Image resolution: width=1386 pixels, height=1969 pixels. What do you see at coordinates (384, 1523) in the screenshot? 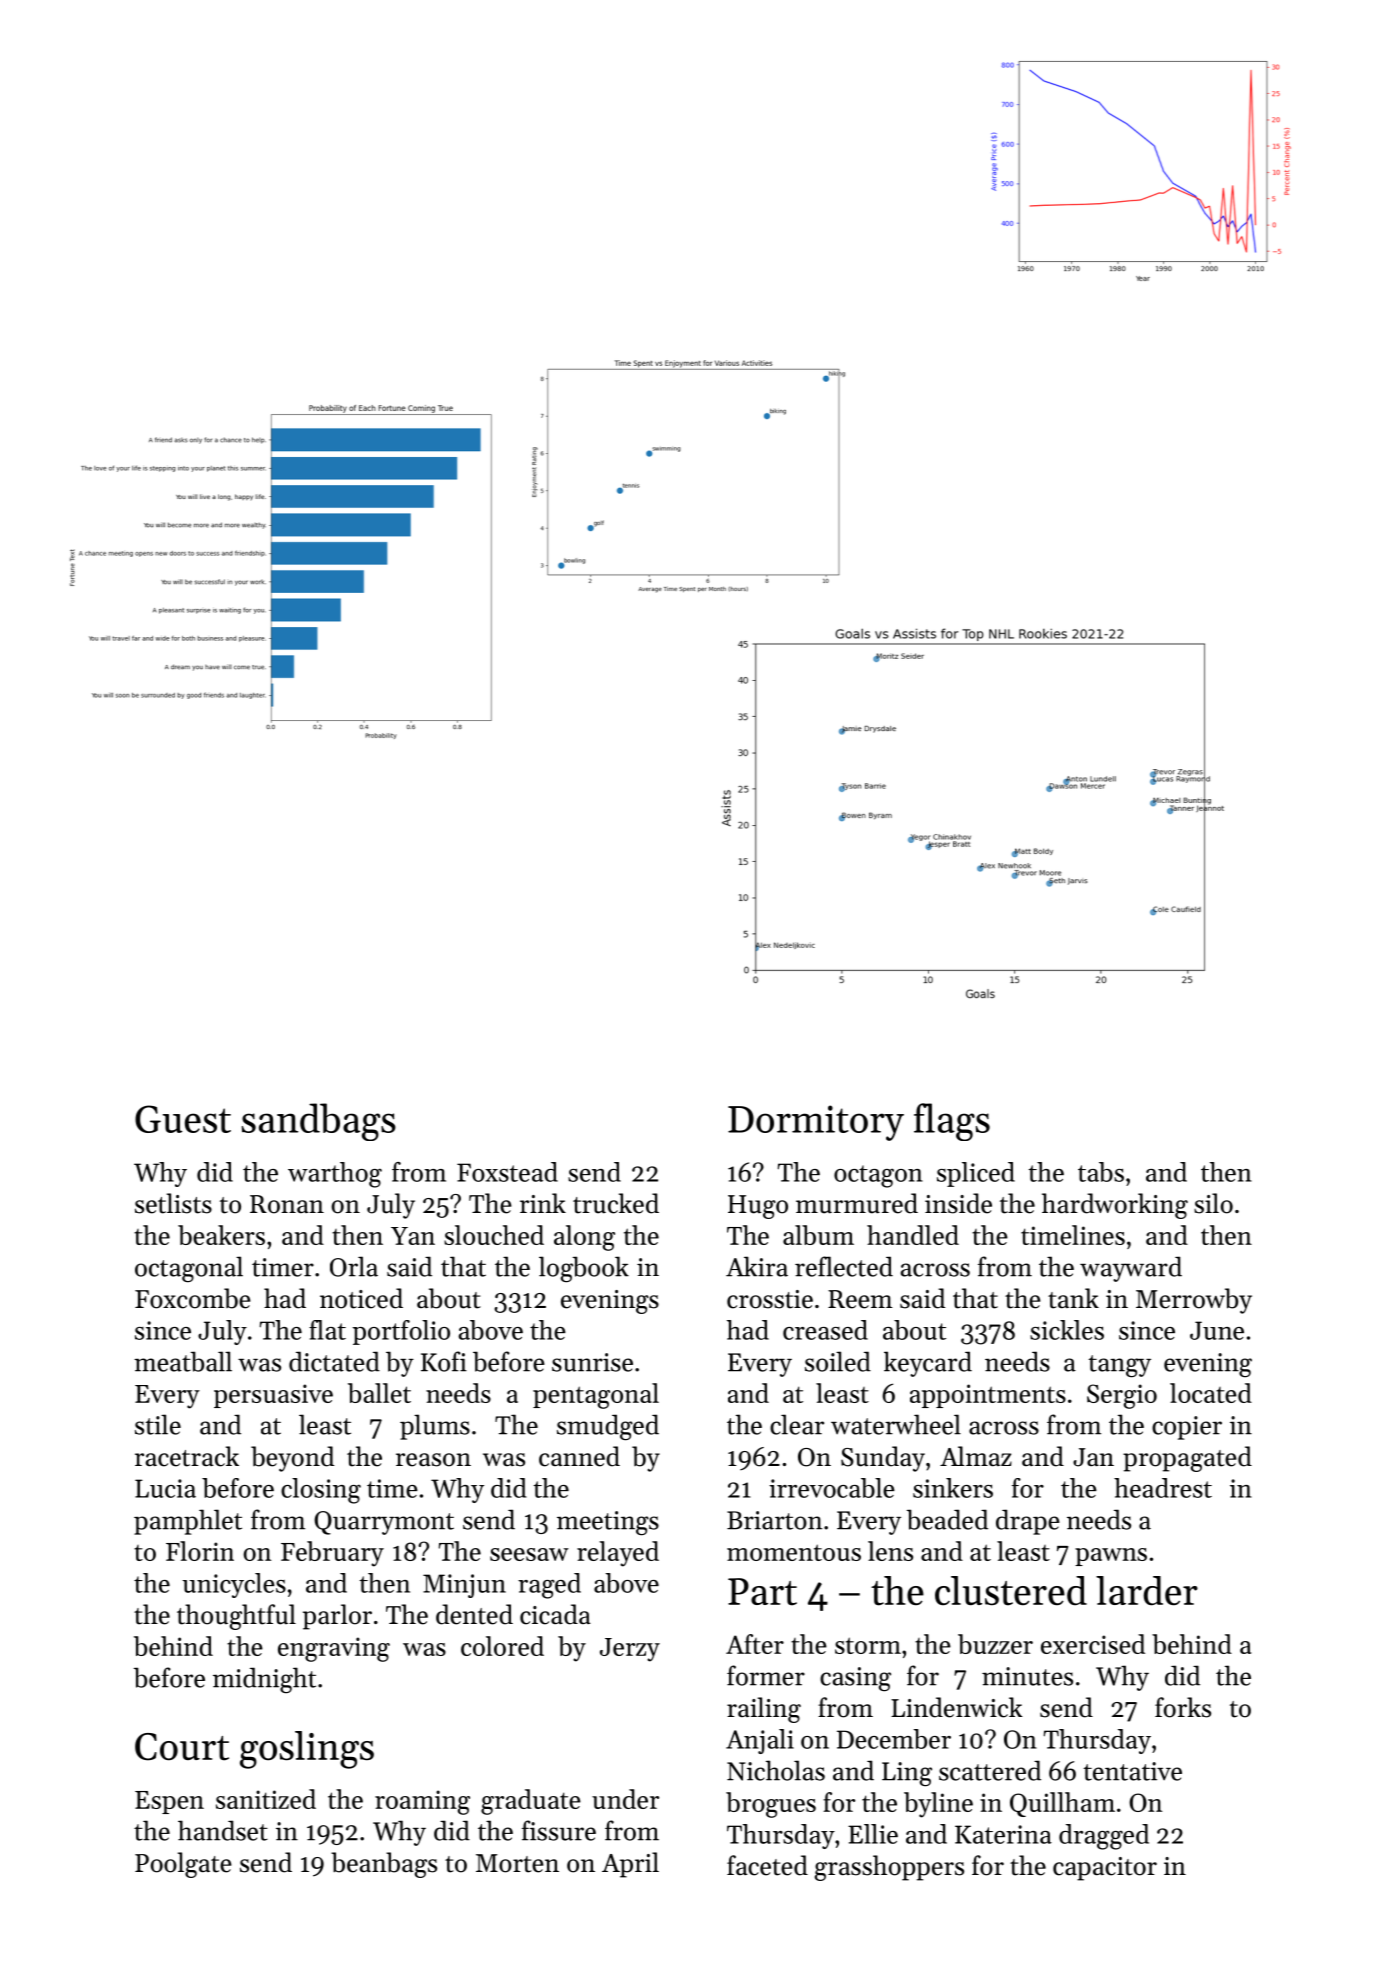
I see `Quarrymont` at bounding box center [384, 1523].
